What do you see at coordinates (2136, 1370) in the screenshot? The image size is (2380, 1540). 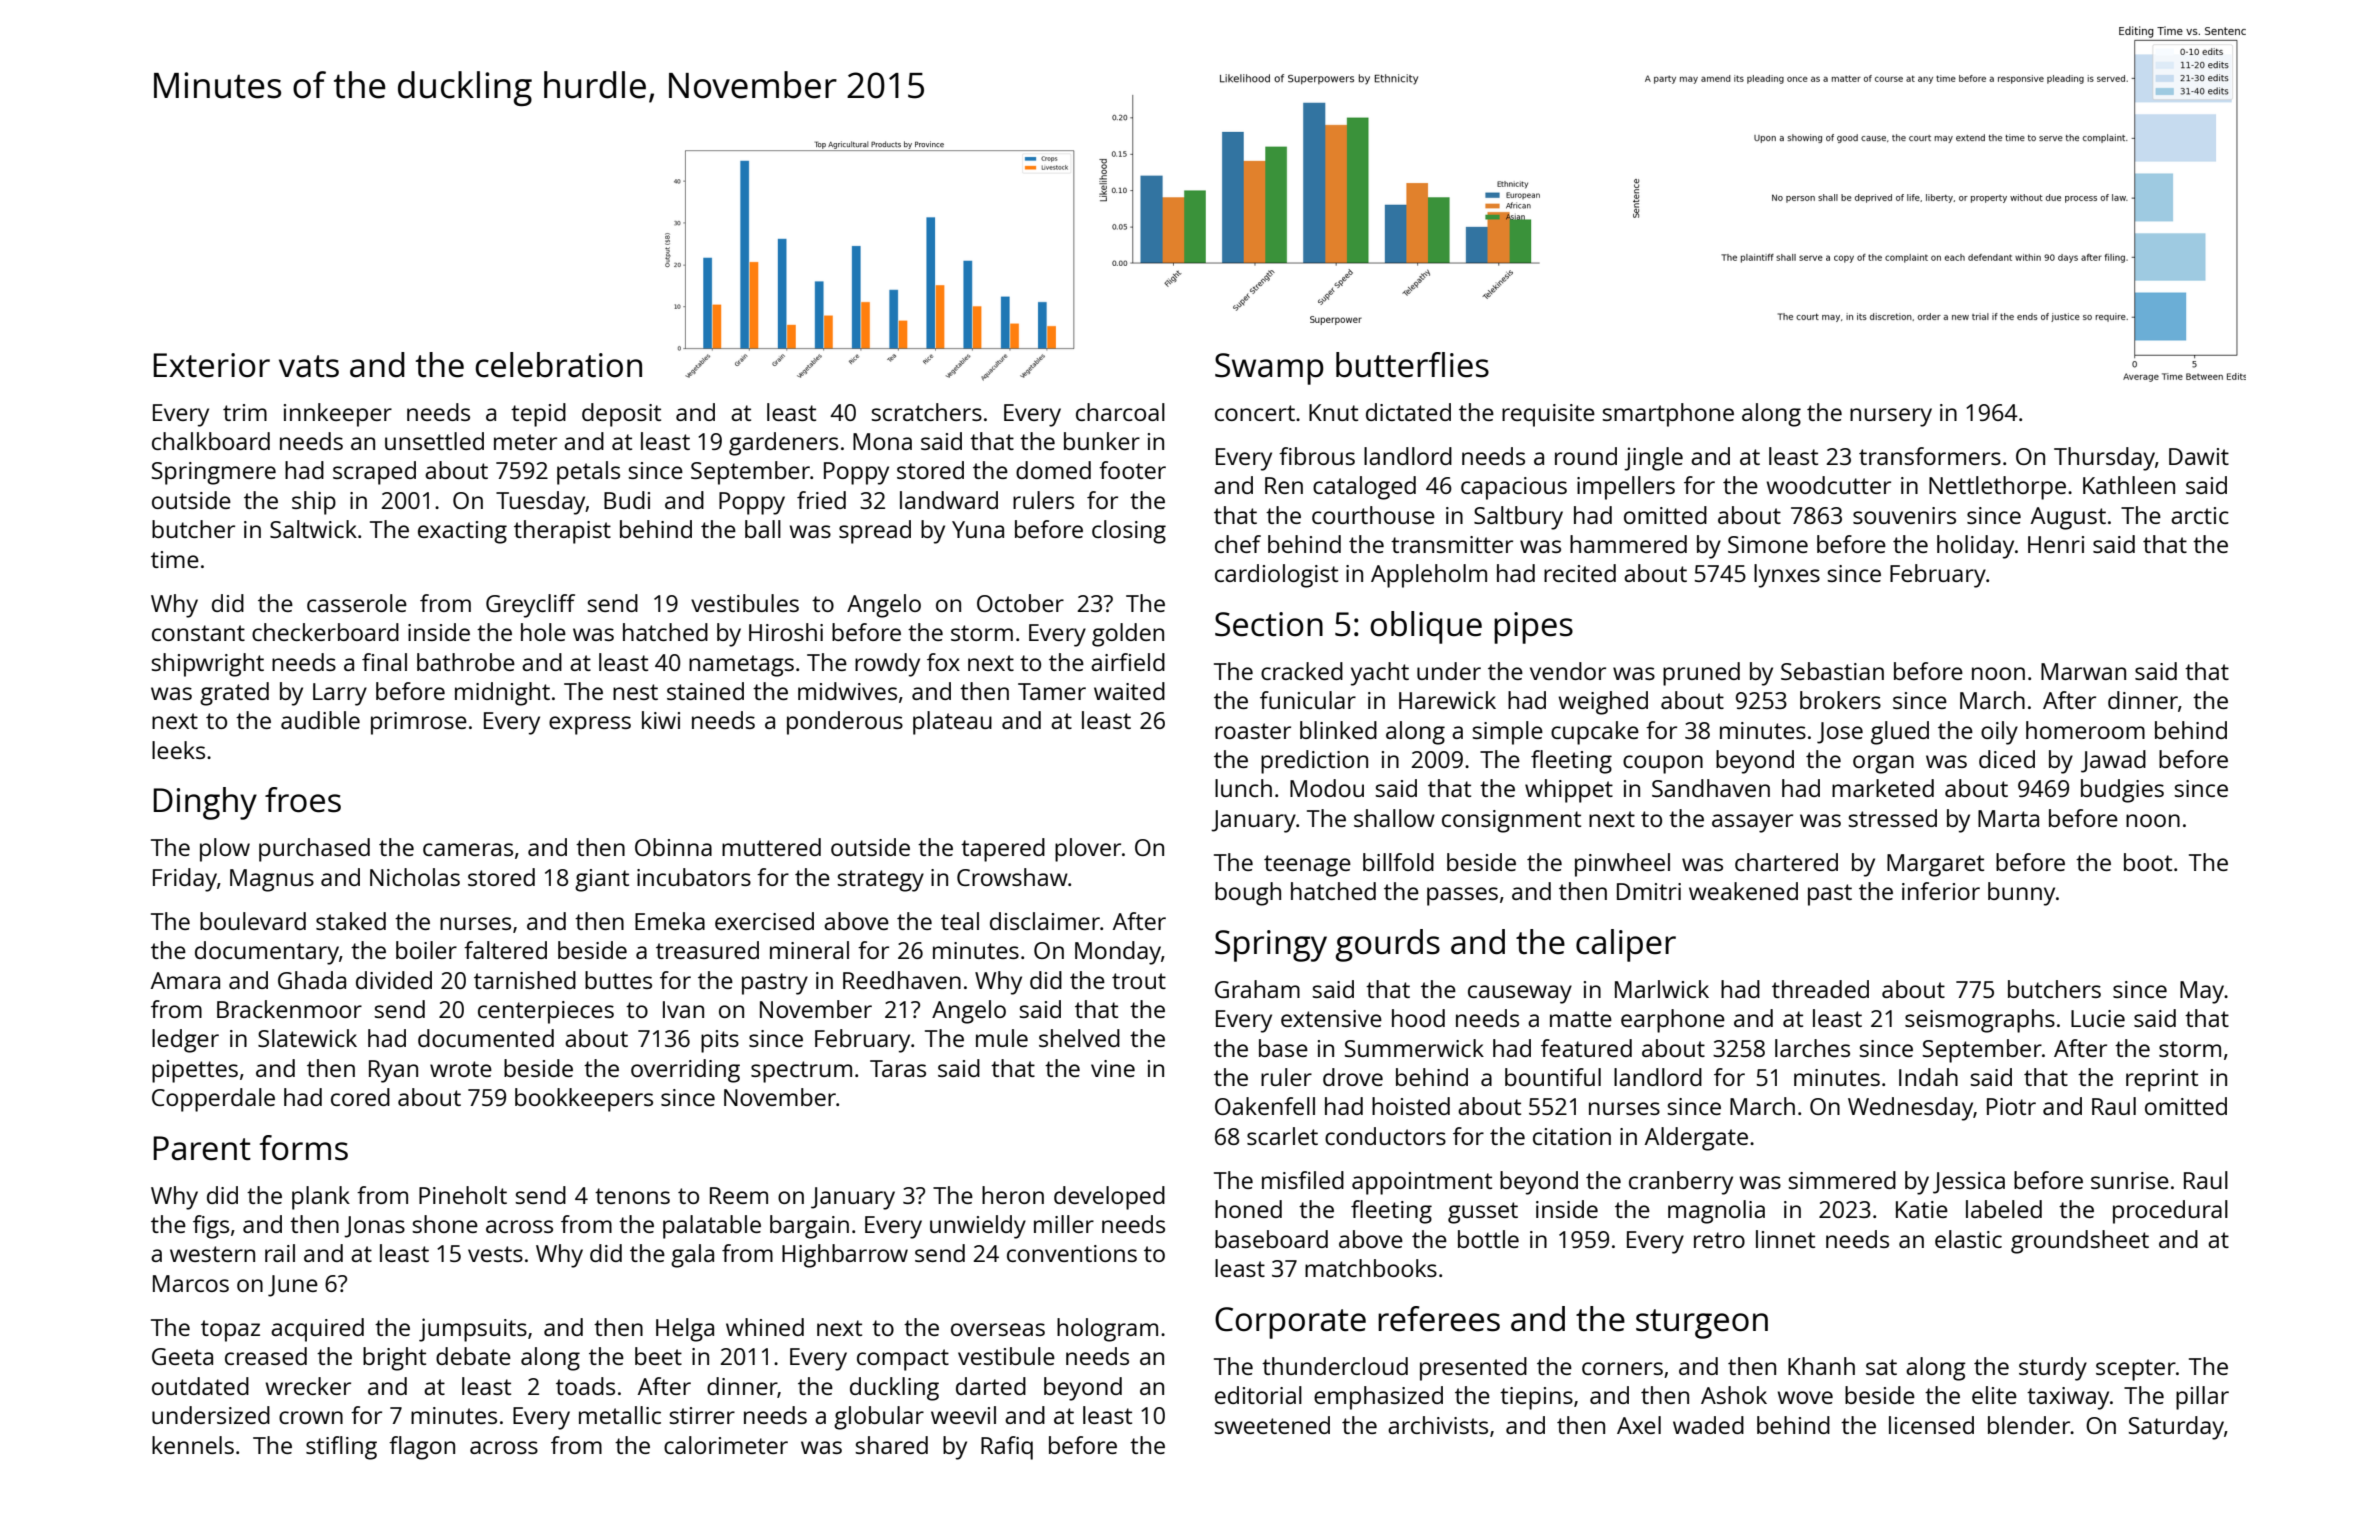 I see `scepter` at bounding box center [2136, 1370].
